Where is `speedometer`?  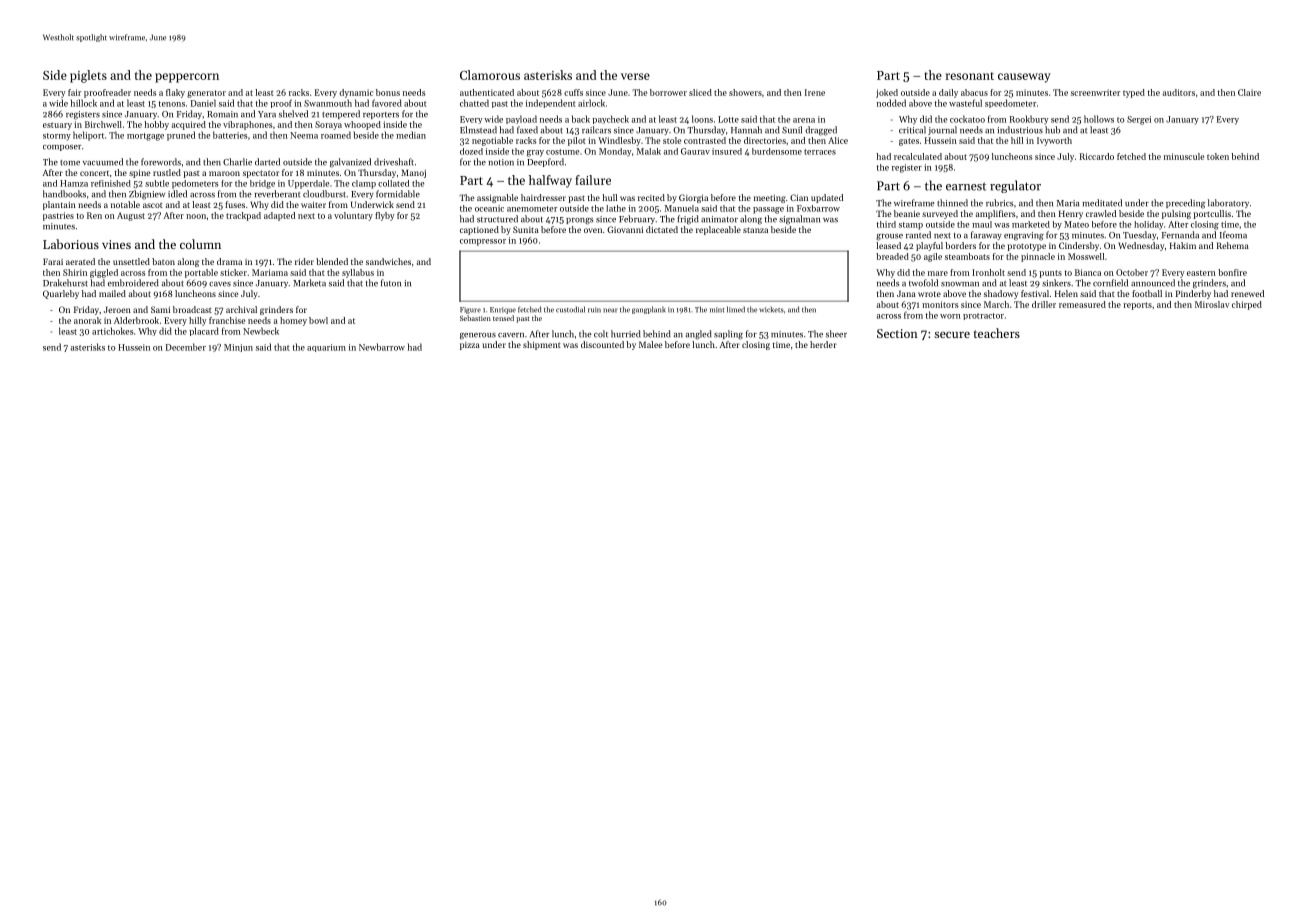 speedometer is located at coordinates (1010, 103).
